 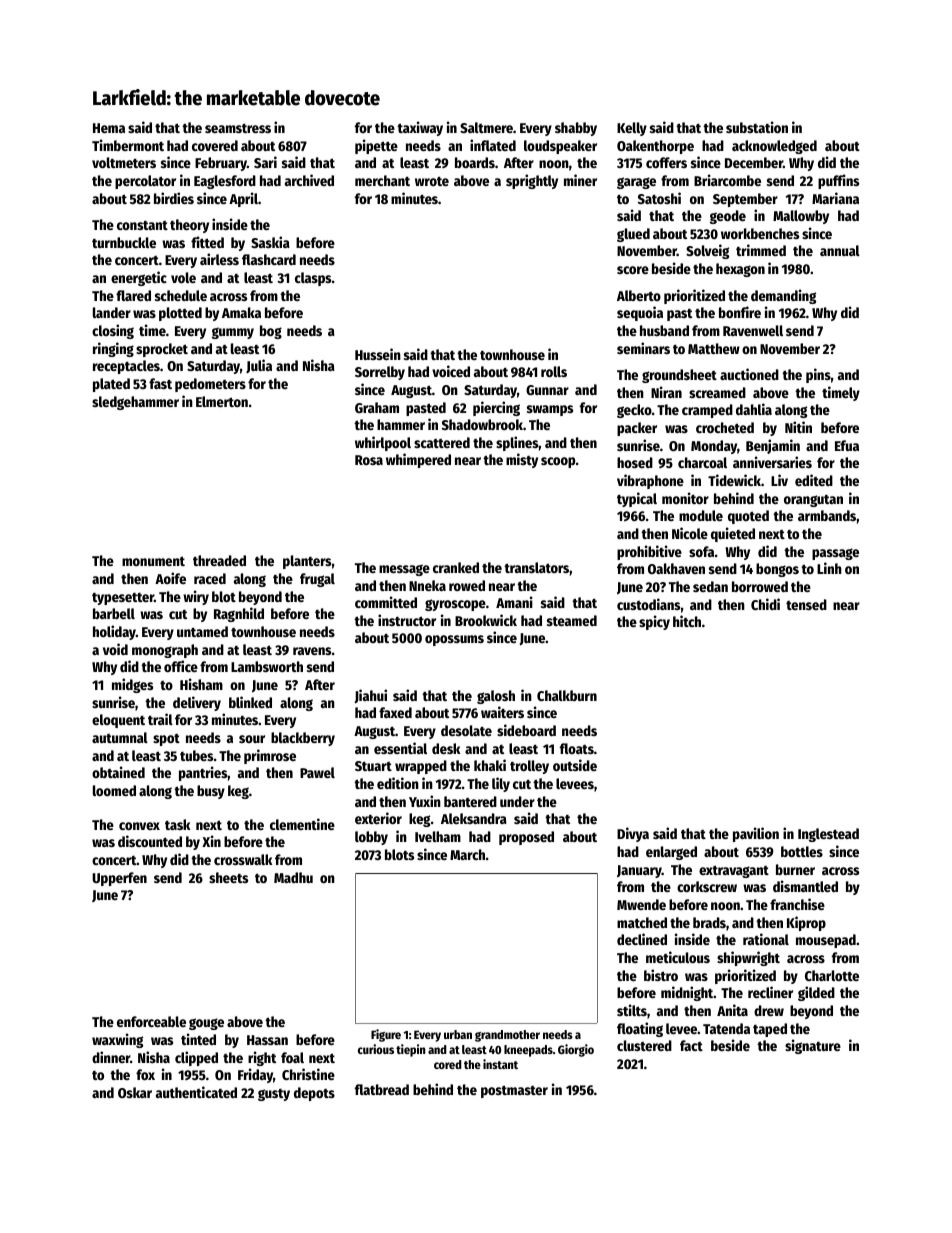 What do you see at coordinates (109, 128) in the screenshot?
I see `Hema` at bounding box center [109, 128].
